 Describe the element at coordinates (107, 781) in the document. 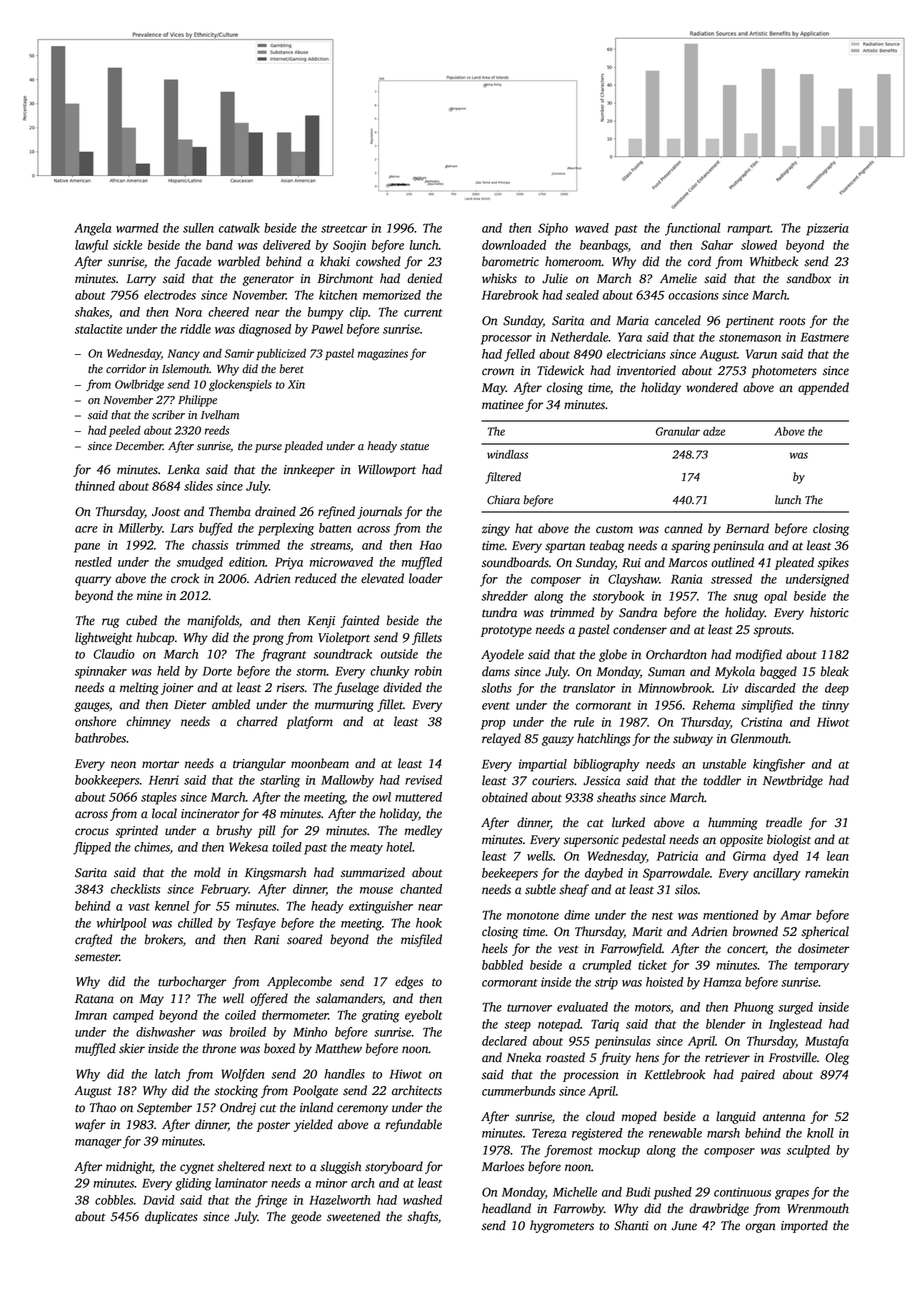

I see `bookkeepers` at that location.
